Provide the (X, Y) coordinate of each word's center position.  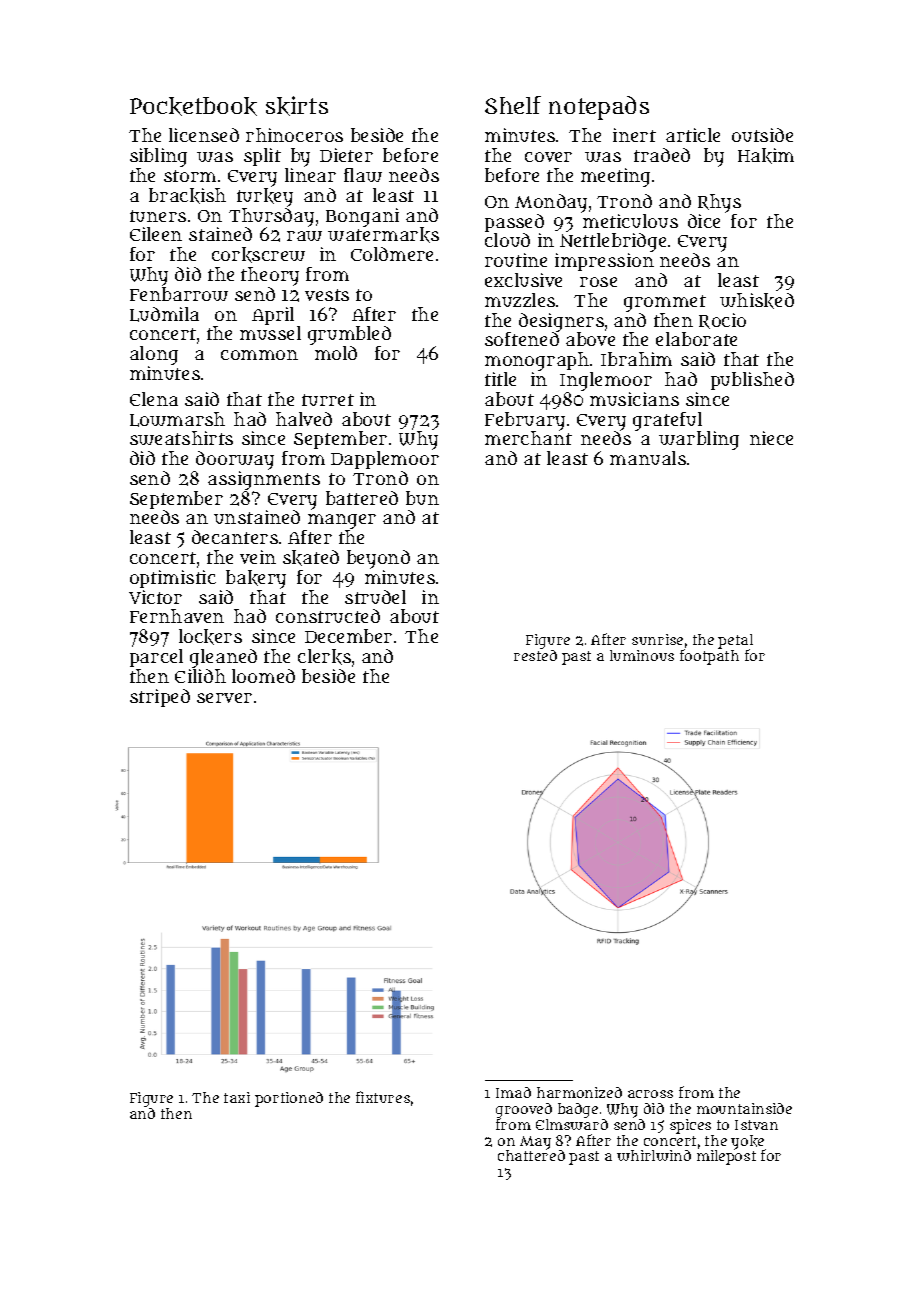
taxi (237, 1097)
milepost (726, 1157)
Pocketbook (193, 106)
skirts (297, 106)
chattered (531, 1155)
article (693, 135)
